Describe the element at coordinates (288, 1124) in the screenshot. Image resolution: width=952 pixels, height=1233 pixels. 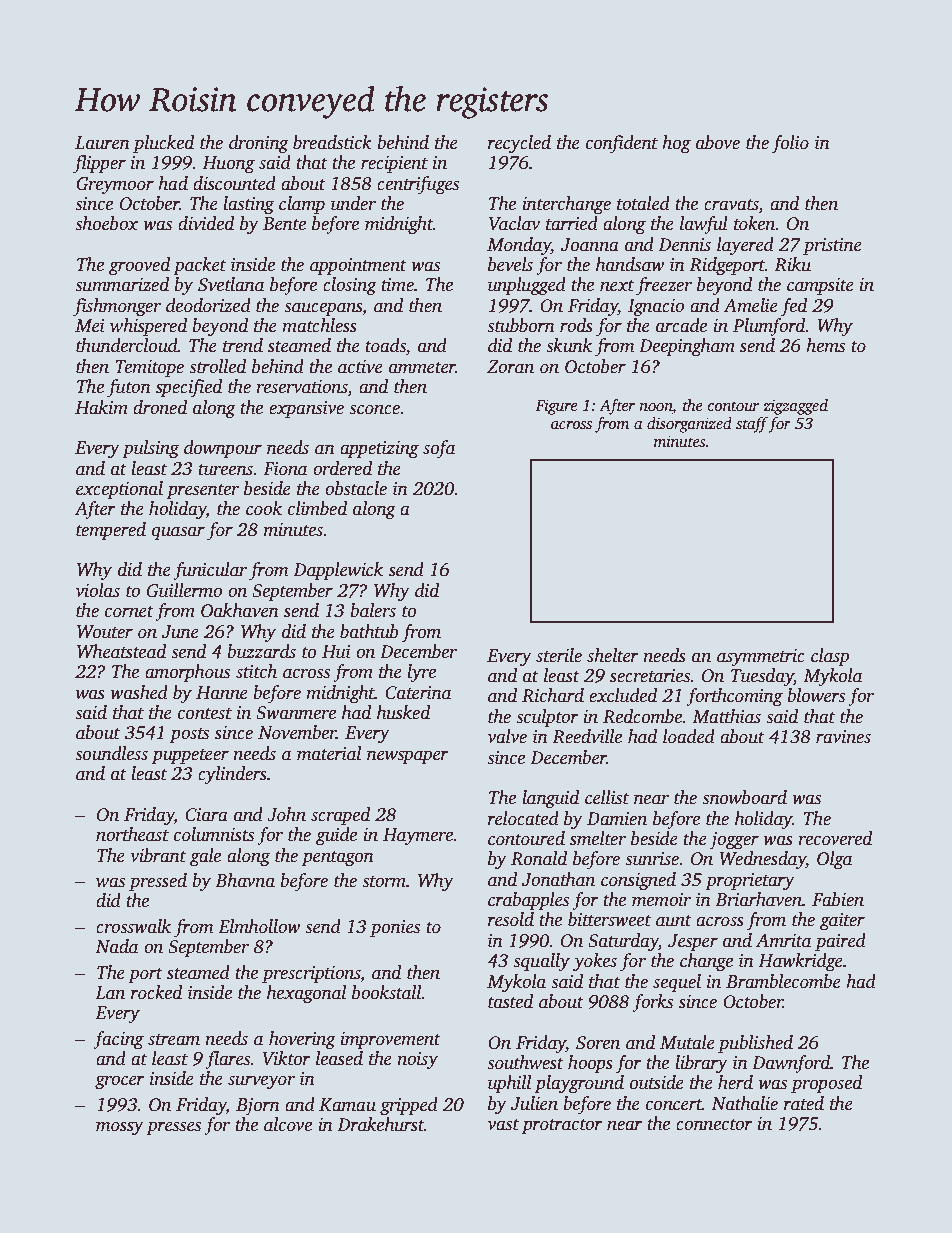
I see `alcove` at that location.
